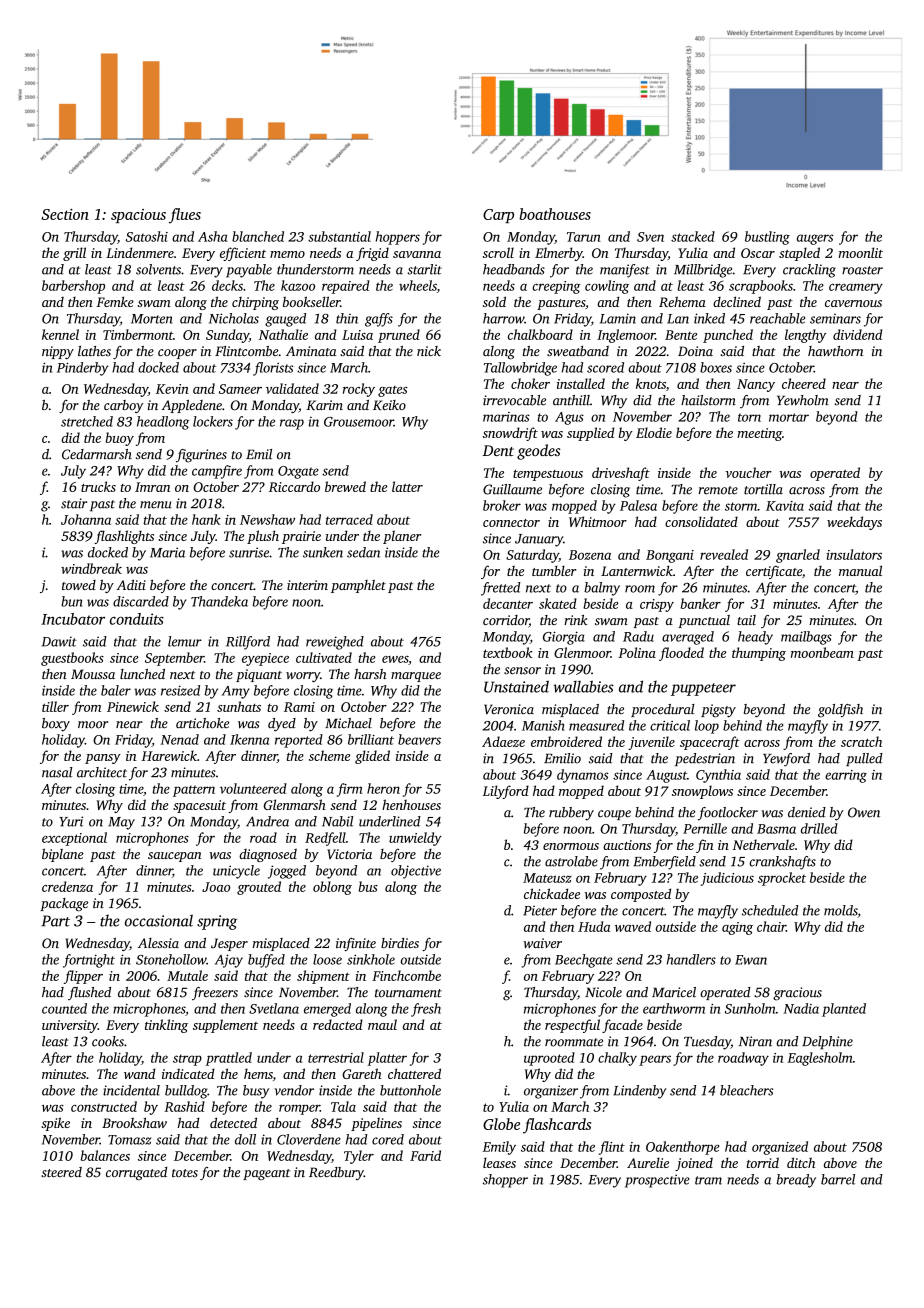 The image size is (924, 1308). What do you see at coordinates (498, 216) in the screenshot?
I see `Carp` at bounding box center [498, 216].
